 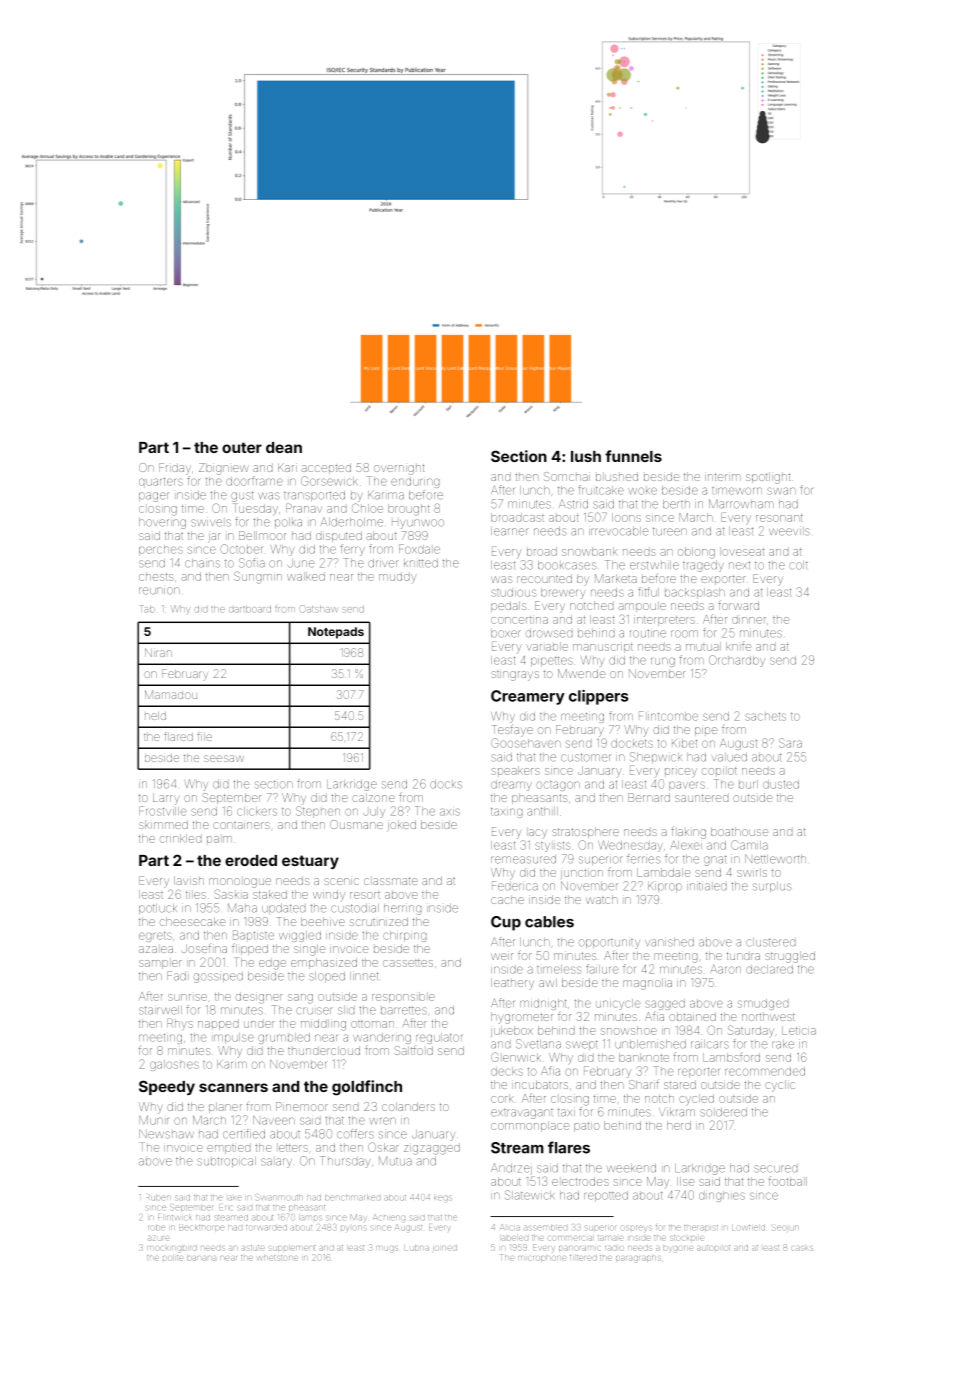 I want to click on failure, so click(x=602, y=969).
